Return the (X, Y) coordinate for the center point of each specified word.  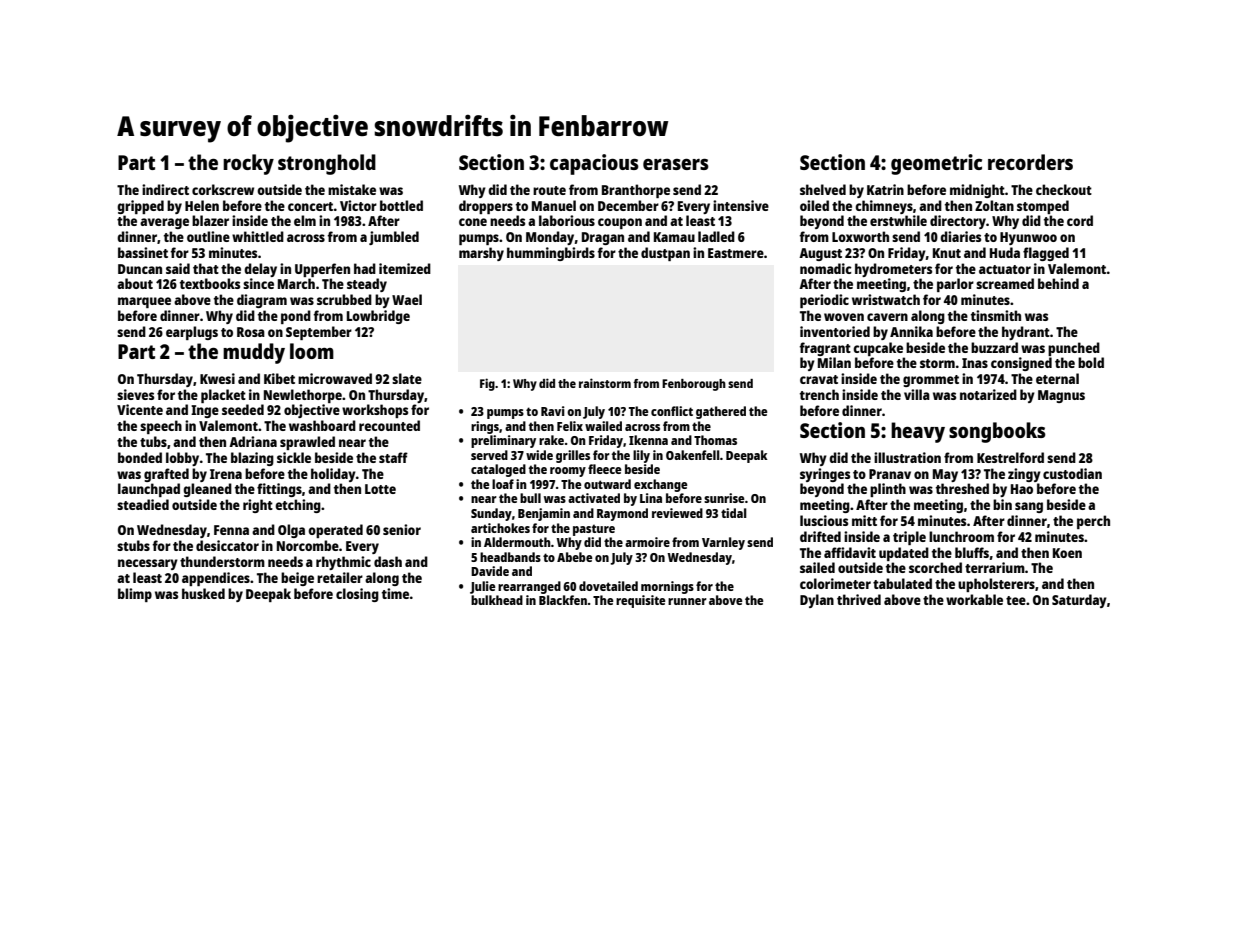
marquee (144, 302)
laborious (567, 220)
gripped (140, 207)
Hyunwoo (1028, 238)
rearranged (529, 587)
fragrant (825, 349)
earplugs (192, 333)
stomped (1043, 207)
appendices (216, 579)
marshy (481, 254)
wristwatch (886, 299)
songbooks (997, 432)
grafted (166, 475)
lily (641, 456)
